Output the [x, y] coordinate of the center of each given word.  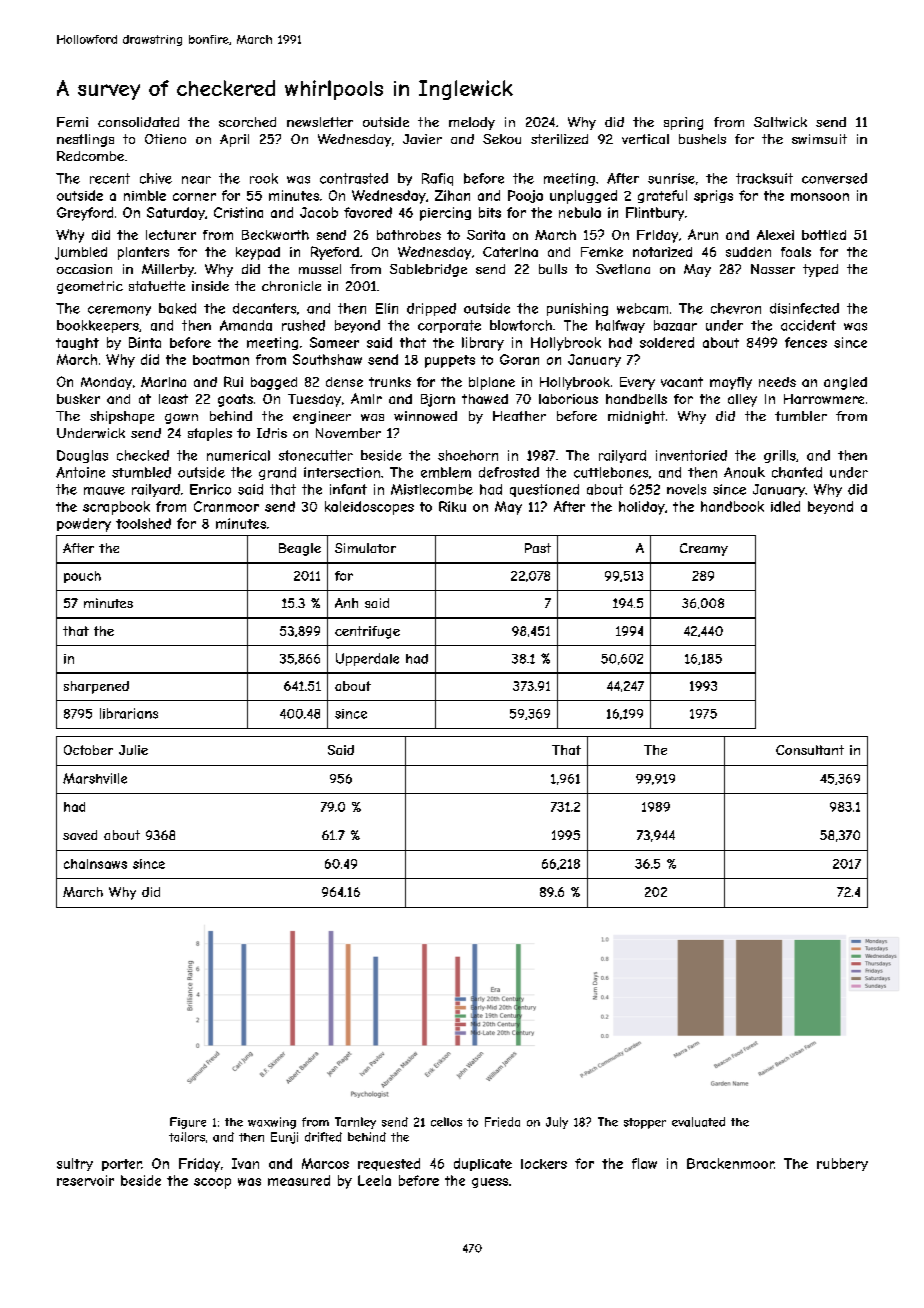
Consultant [810, 750]
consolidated [138, 122]
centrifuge [367, 632]
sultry [75, 1164]
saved [80, 835]
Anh [346, 603]
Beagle [300, 549]
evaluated [698, 1122]
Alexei [775, 235]
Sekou [502, 139]
